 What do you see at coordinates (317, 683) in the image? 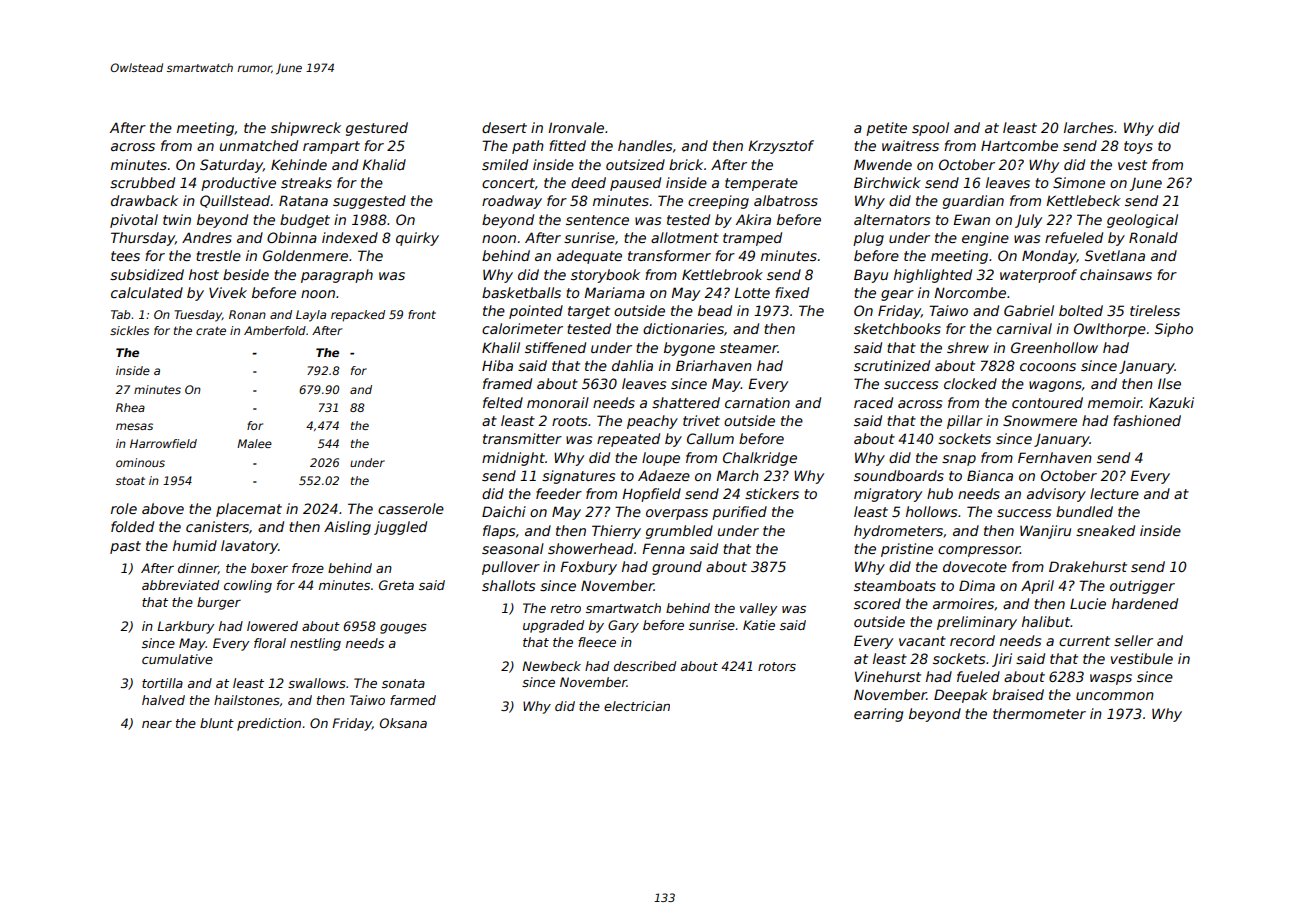
I see `swallows` at bounding box center [317, 683].
